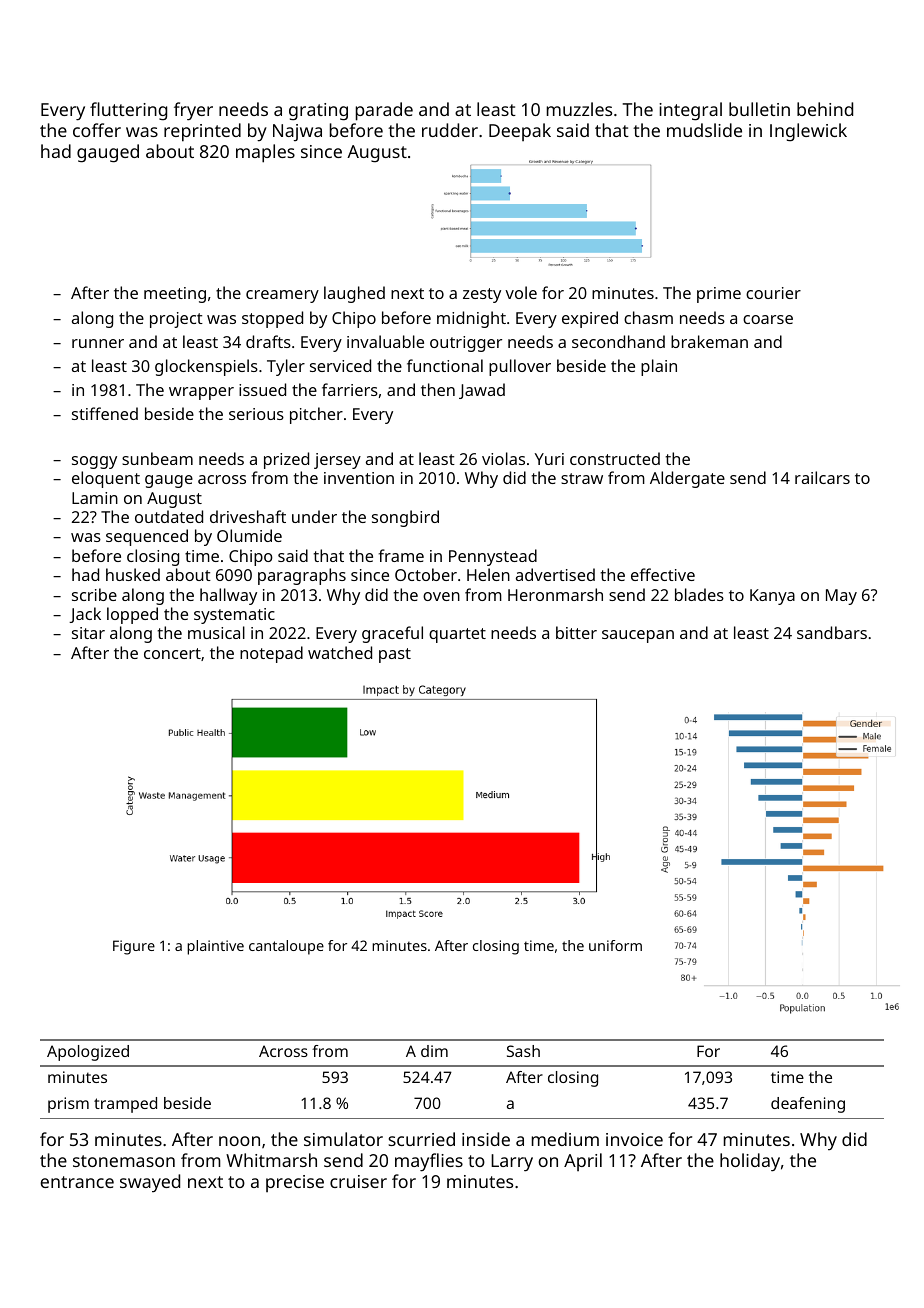 Image resolution: width=924 pixels, height=1308 pixels. What do you see at coordinates (615, 945) in the screenshot?
I see `uniform` at bounding box center [615, 945].
